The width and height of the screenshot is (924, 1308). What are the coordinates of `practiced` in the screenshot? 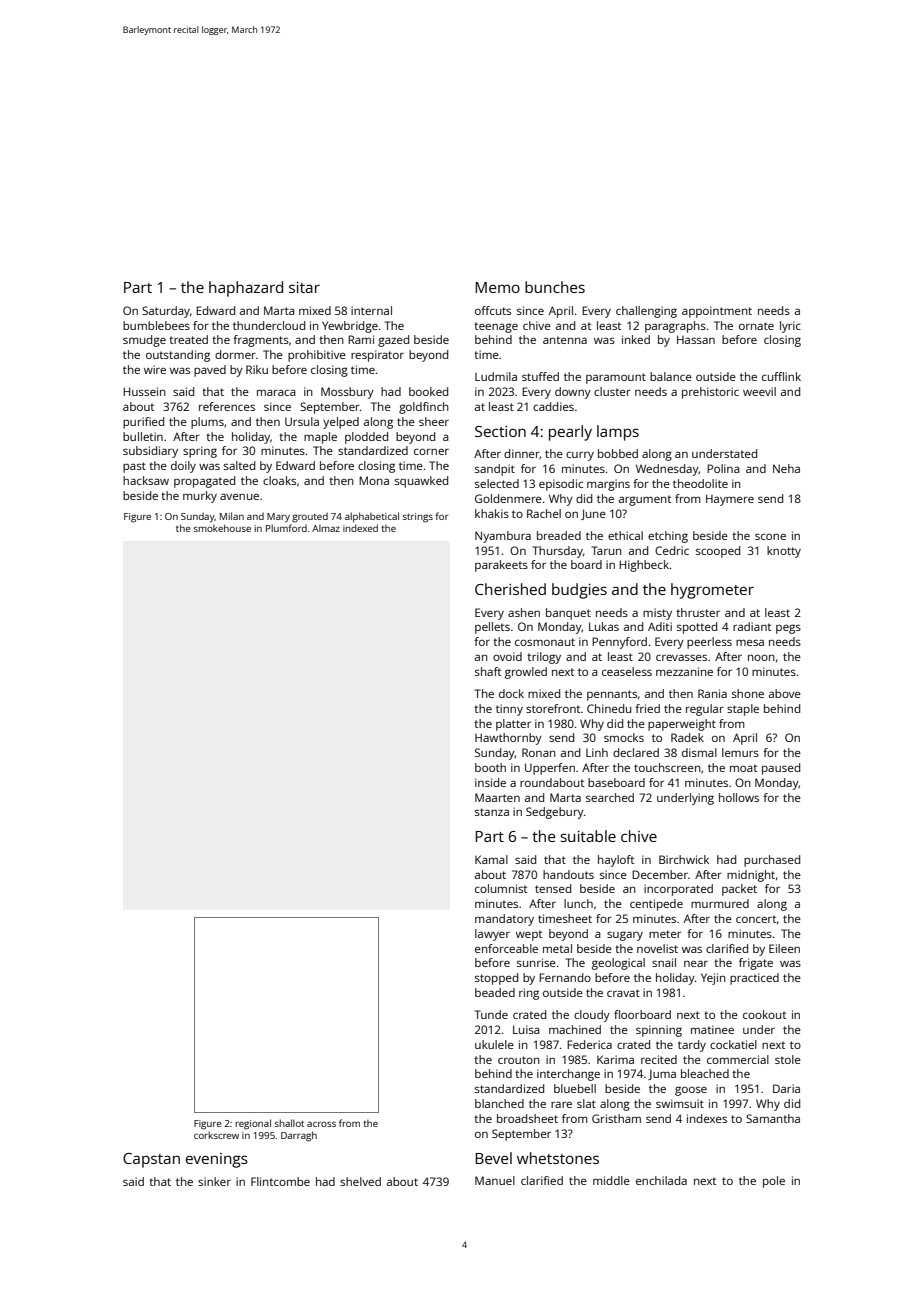 It's located at (754, 979).
